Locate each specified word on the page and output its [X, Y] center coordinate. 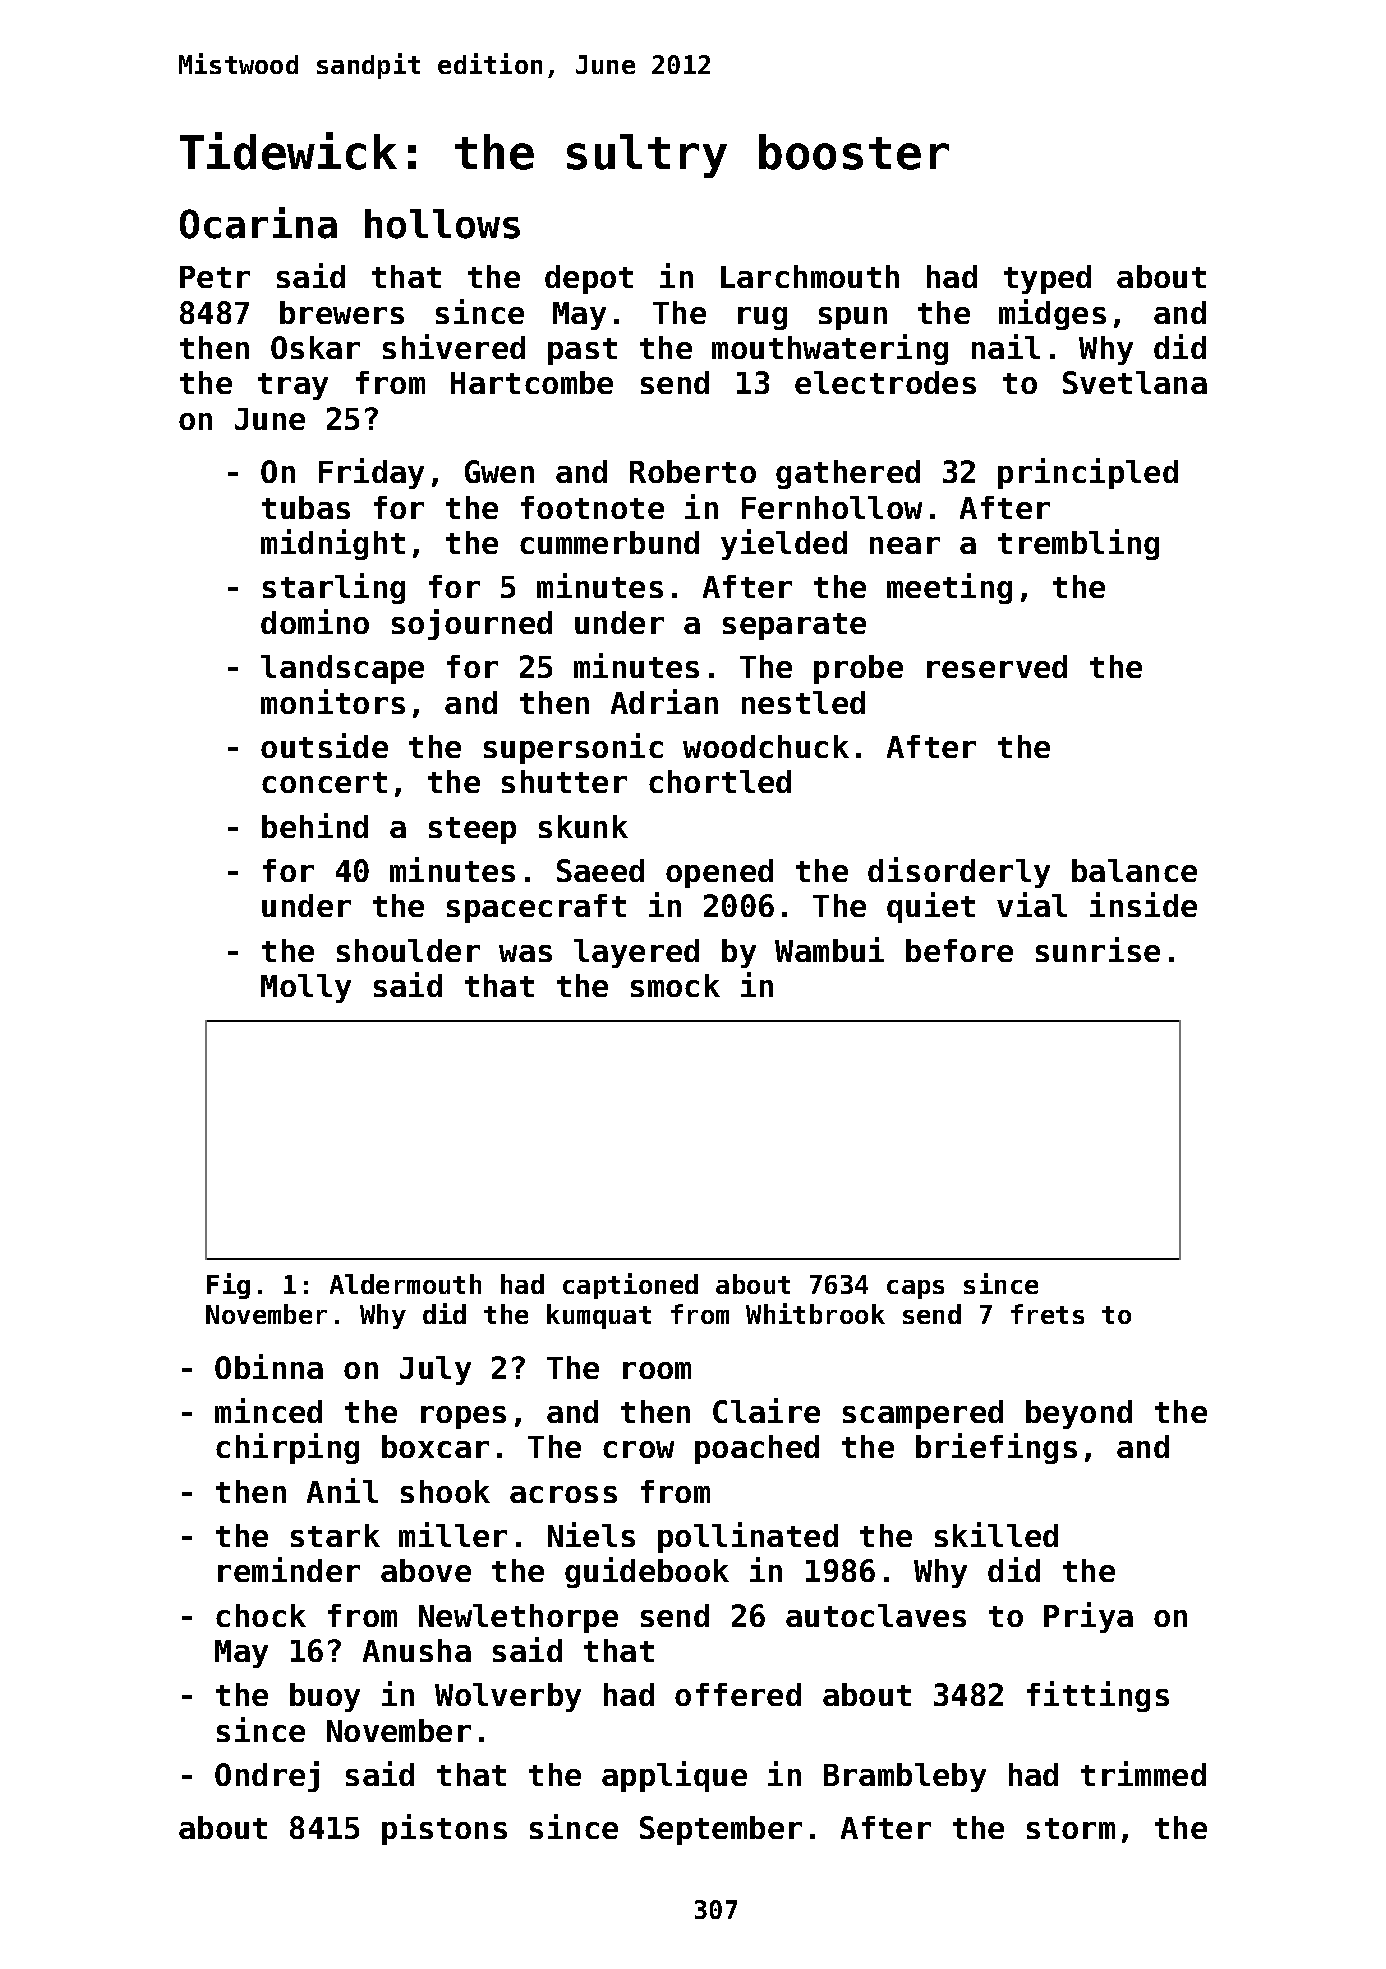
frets [1047, 1314]
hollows [442, 224]
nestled [803, 702]
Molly [306, 988]
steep [472, 830]
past [582, 351]
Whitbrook [815, 1313]
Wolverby [508, 1697]
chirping [287, 1448]
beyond [1079, 1414]
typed [1047, 279]
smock [675, 985]
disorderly [959, 872]
